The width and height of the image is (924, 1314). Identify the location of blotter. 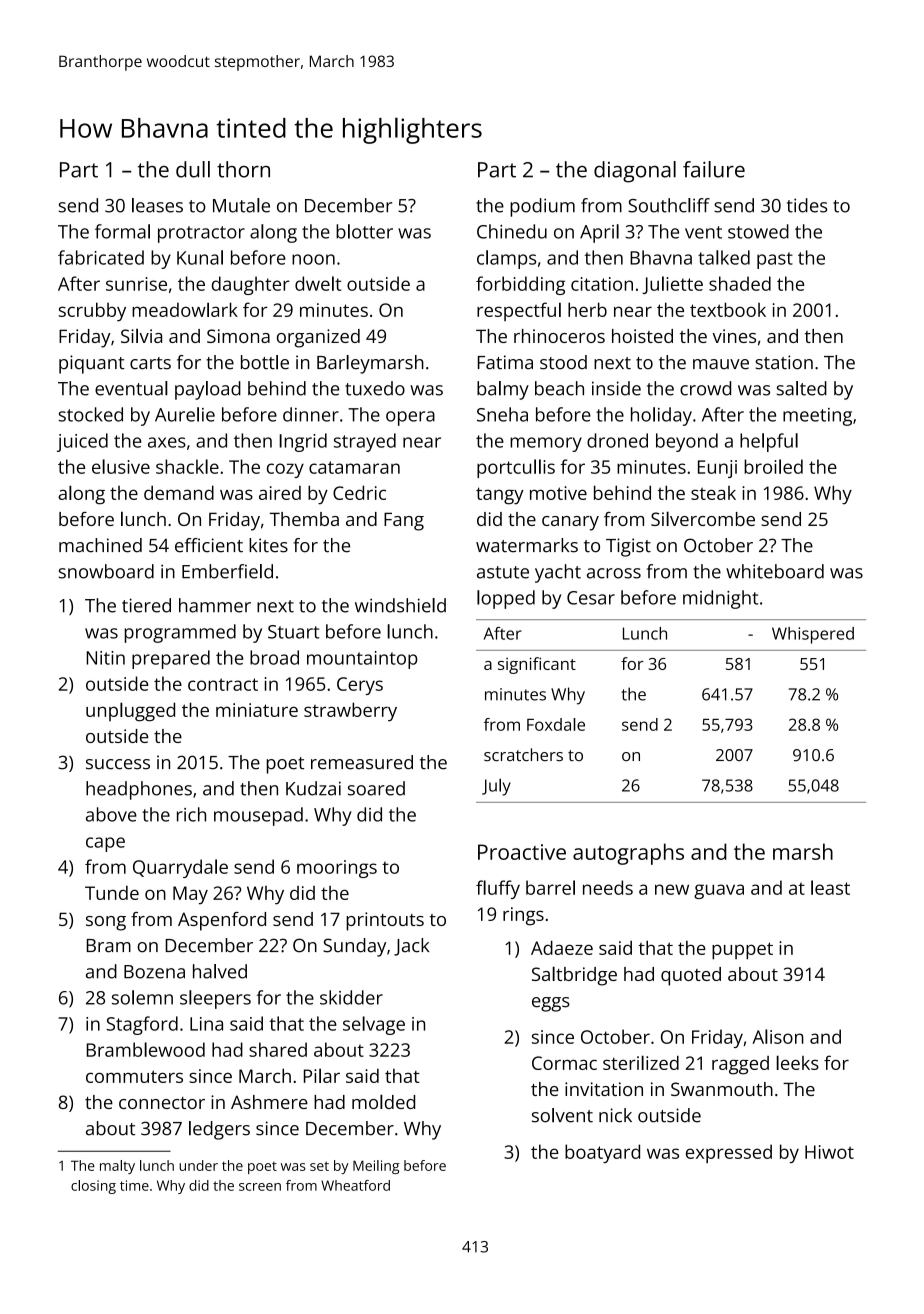
(364, 231).
